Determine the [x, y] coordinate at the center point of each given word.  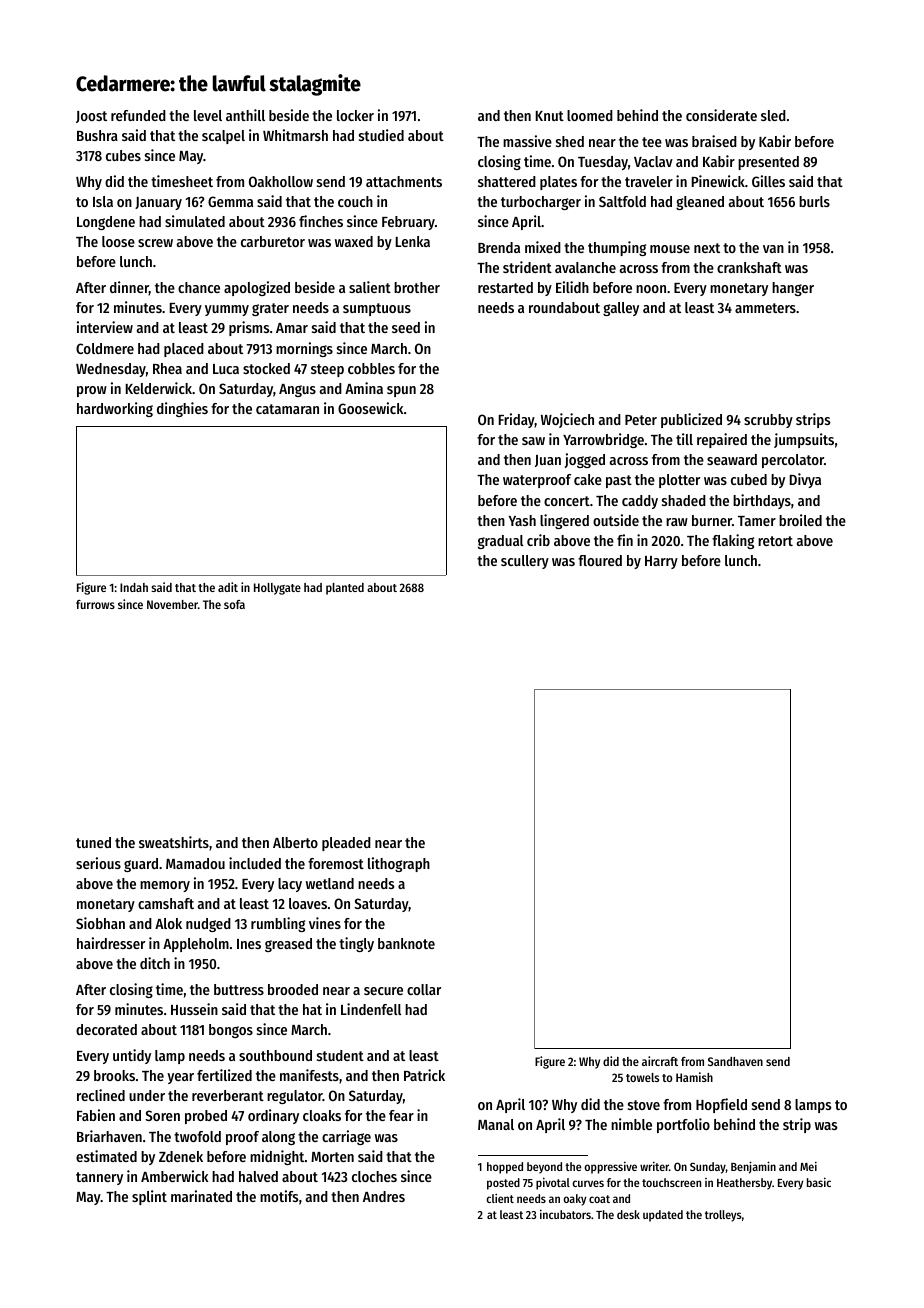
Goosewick [370, 408]
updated [663, 1216]
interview [105, 327]
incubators [565, 1214]
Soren [162, 1115]
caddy [640, 502]
